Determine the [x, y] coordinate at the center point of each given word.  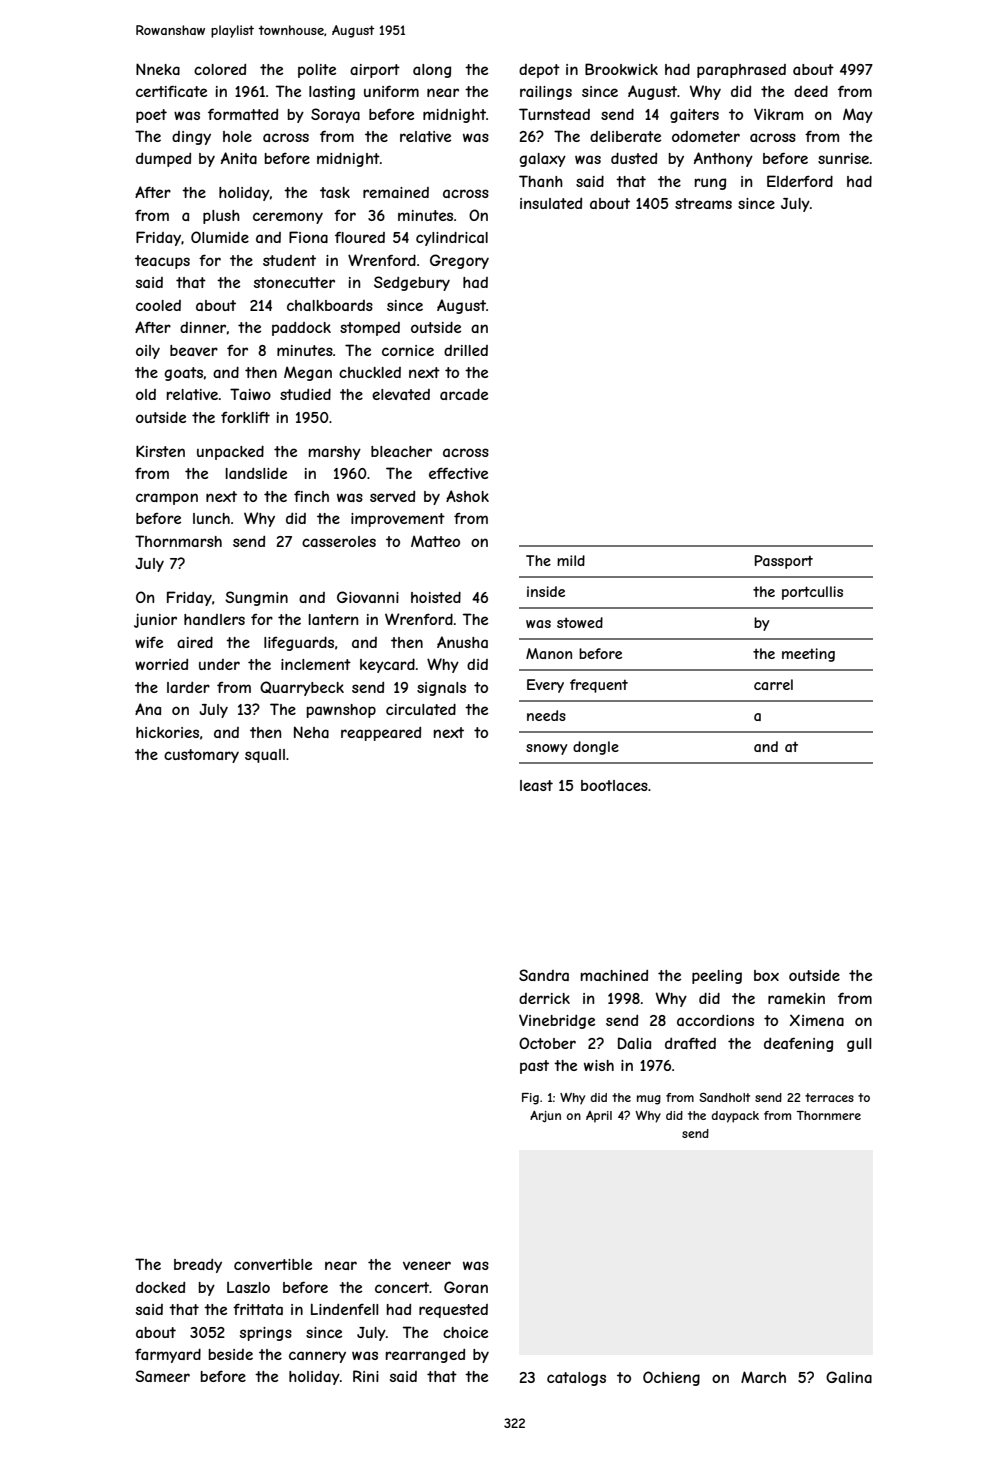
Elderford [800, 181]
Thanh [541, 181]
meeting [808, 655]
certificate [171, 91]
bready [198, 1266]
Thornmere [828, 1115]
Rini [366, 1376]
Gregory [459, 261]
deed [811, 91]
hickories [167, 732]
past [534, 1067]
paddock [301, 329]
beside [231, 1354]
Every [545, 686]
